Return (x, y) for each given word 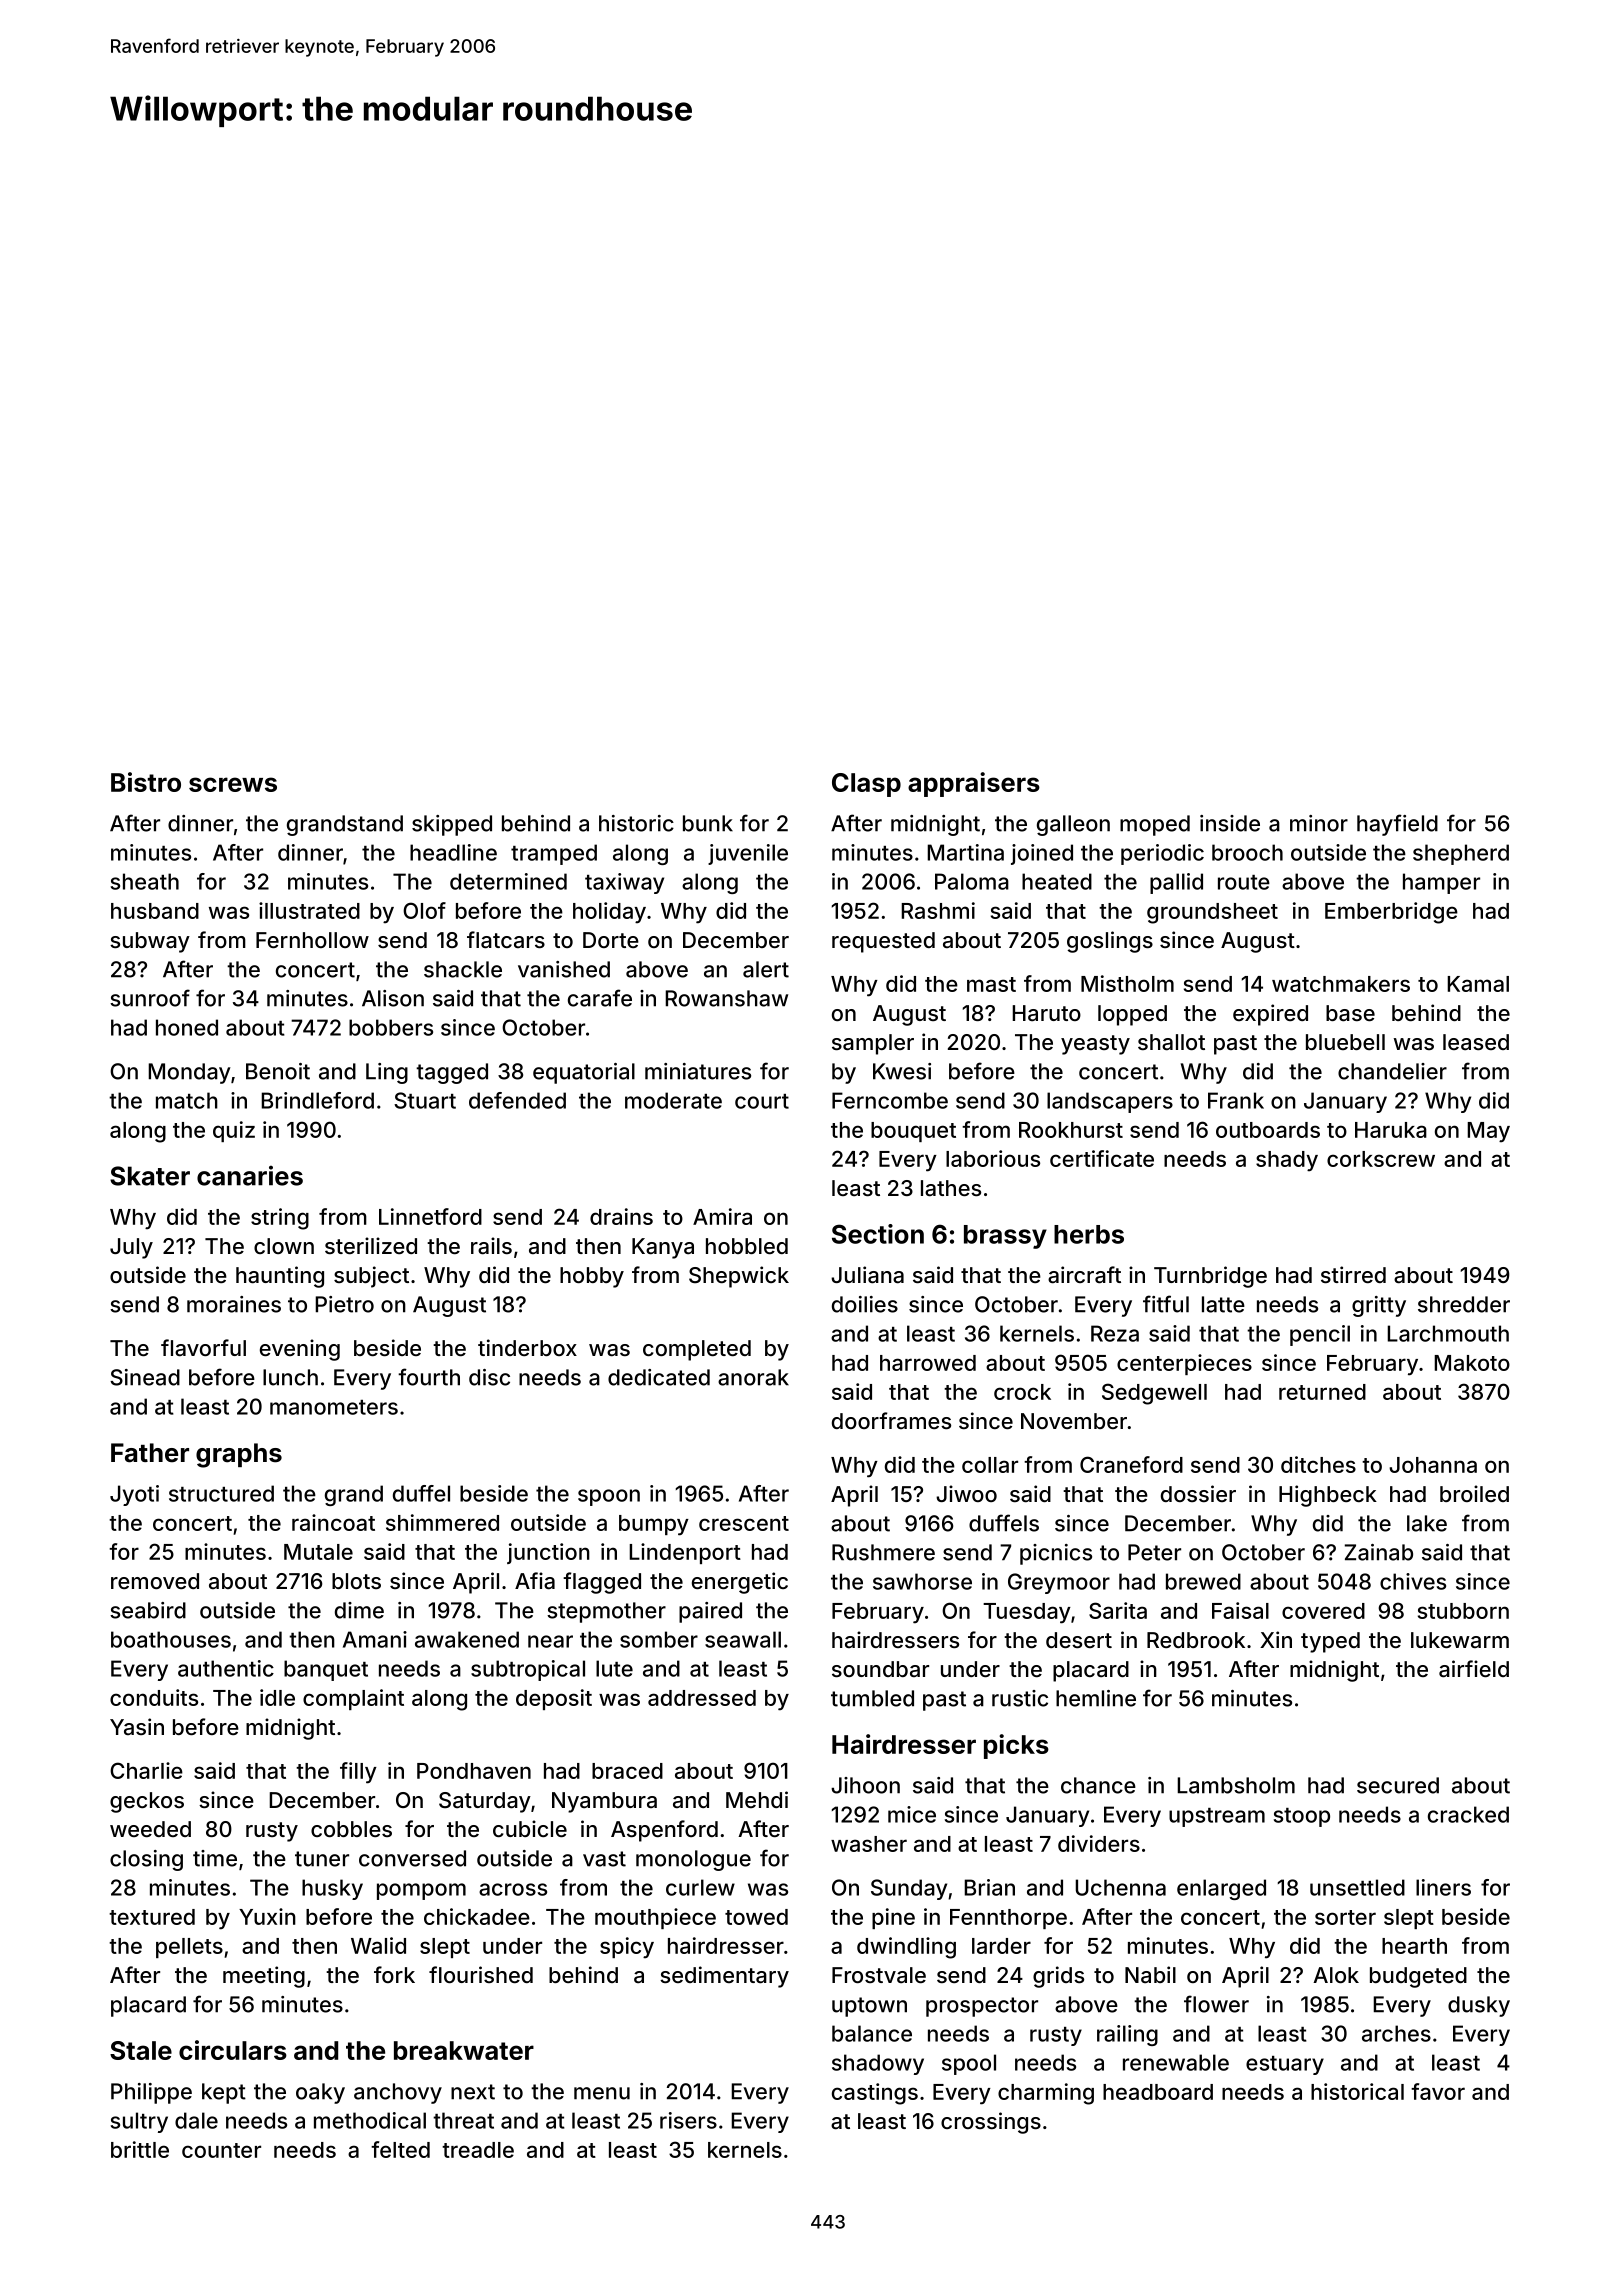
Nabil (1150, 1975)
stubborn (1463, 1611)
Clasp (866, 785)
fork (394, 1974)
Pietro (344, 1304)
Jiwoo (966, 1493)
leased (1476, 1042)
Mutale (318, 1552)
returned (1322, 1392)
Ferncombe (890, 1100)
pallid (1176, 883)
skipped (452, 825)
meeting (264, 1977)
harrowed (928, 1363)
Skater (150, 1176)
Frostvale (879, 1975)
